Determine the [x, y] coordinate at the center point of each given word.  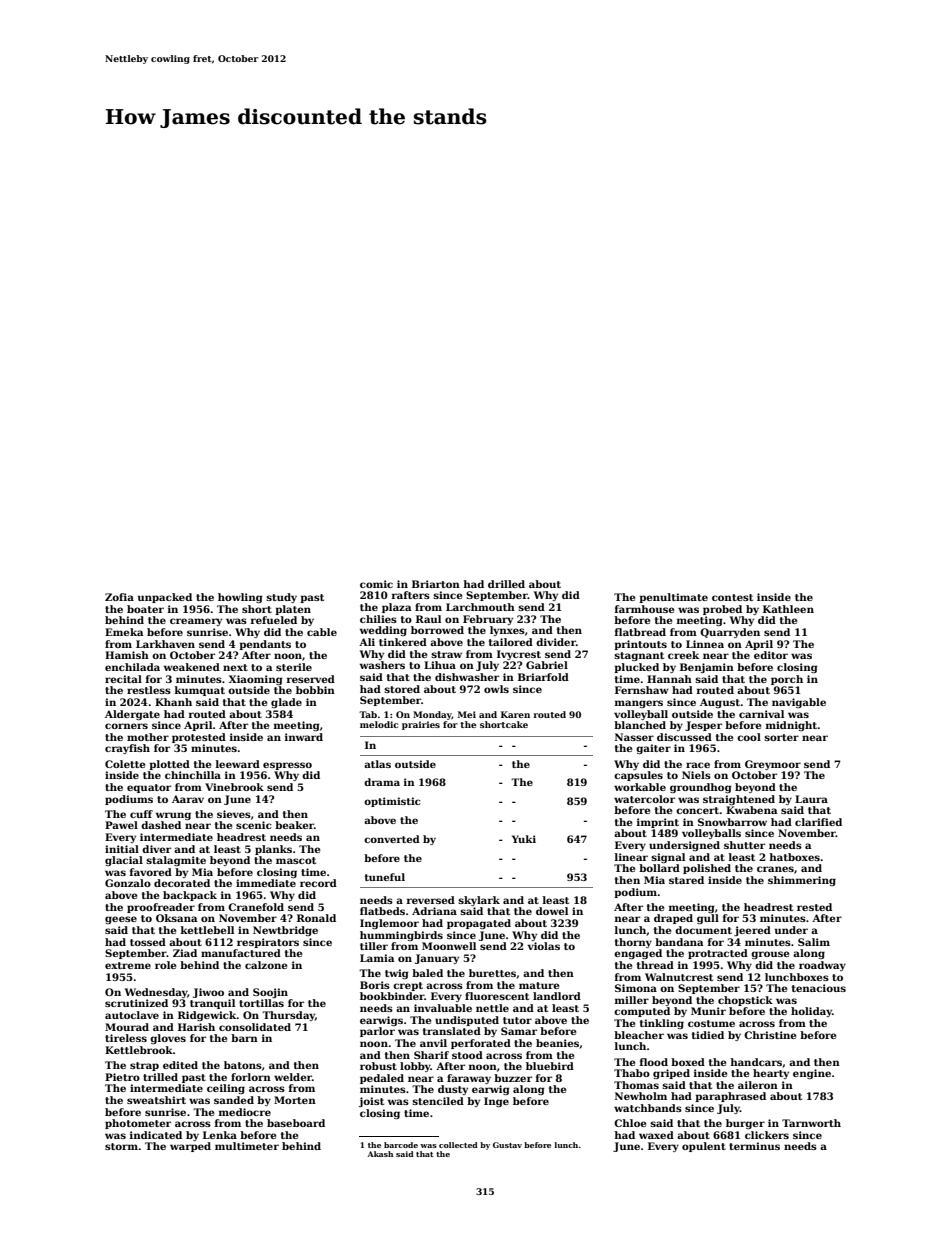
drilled [506, 584]
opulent [704, 1147]
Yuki [524, 839]
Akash [380, 1154]
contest [732, 597]
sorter [781, 737]
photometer [138, 1124]
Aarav [188, 799]
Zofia [119, 597]
